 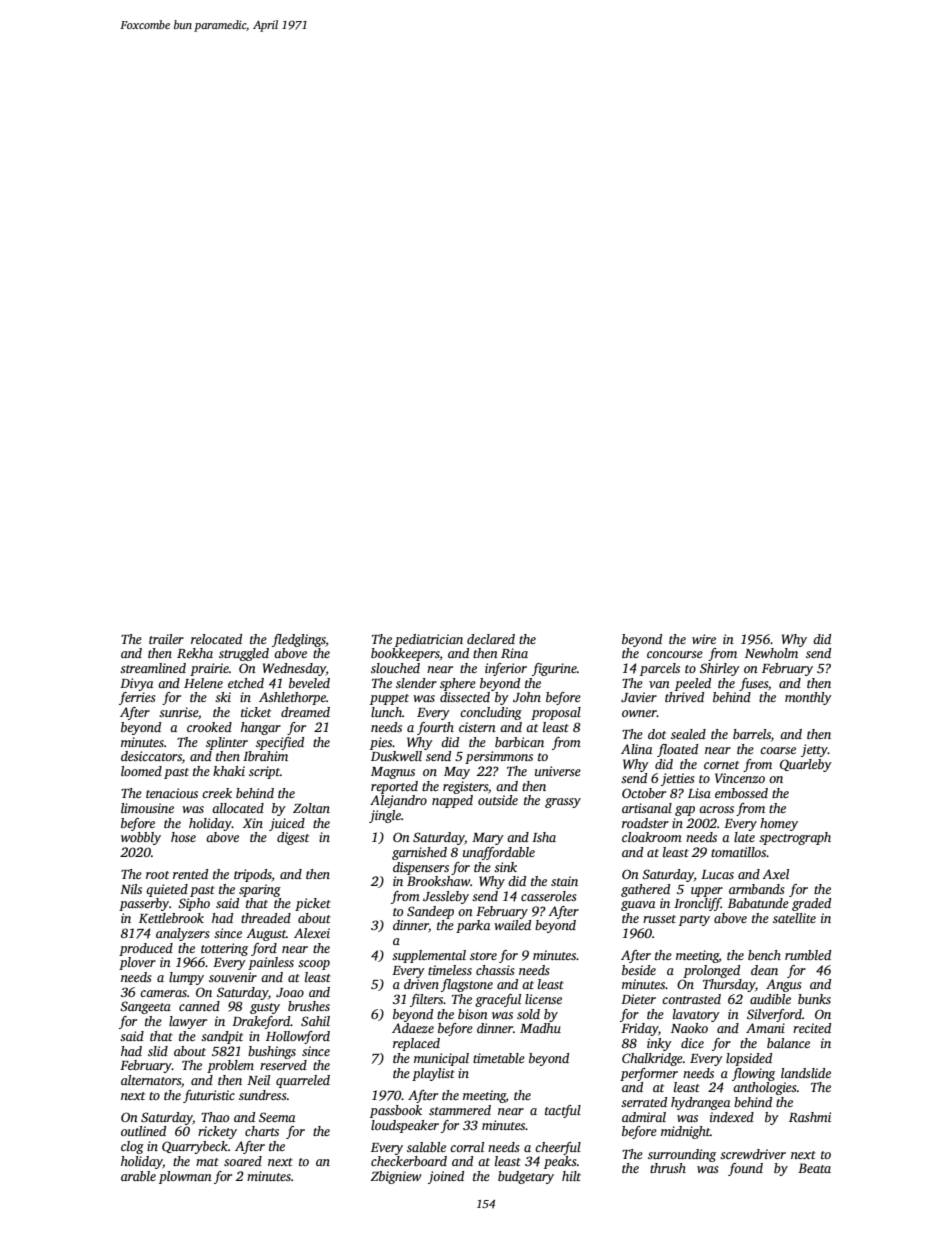 What do you see at coordinates (771, 653) in the image?
I see `Newholm` at bounding box center [771, 653].
